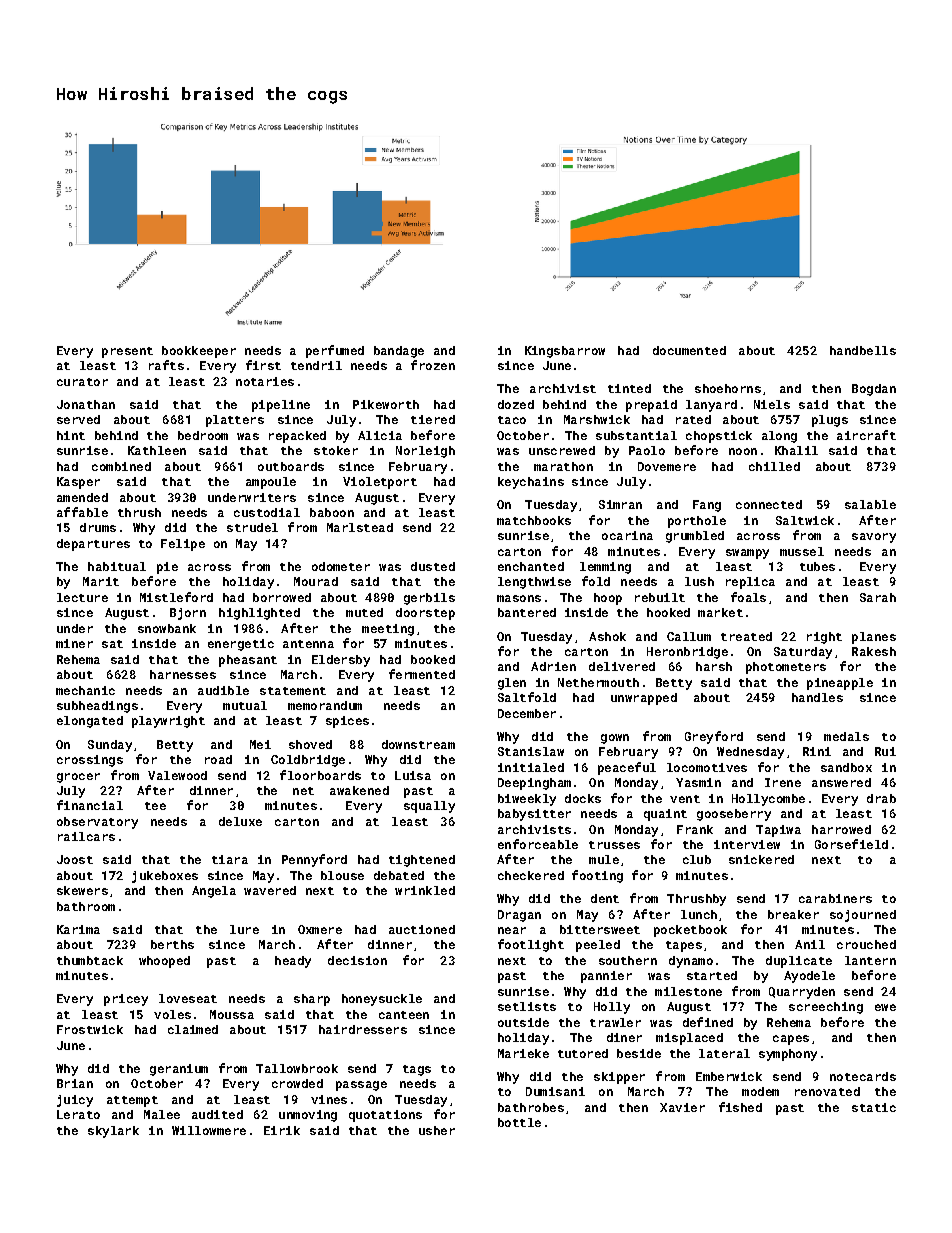  What do you see at coordinates (519, 1122) in the image?
I see `bottle` at bounding box center [519, 1122].
